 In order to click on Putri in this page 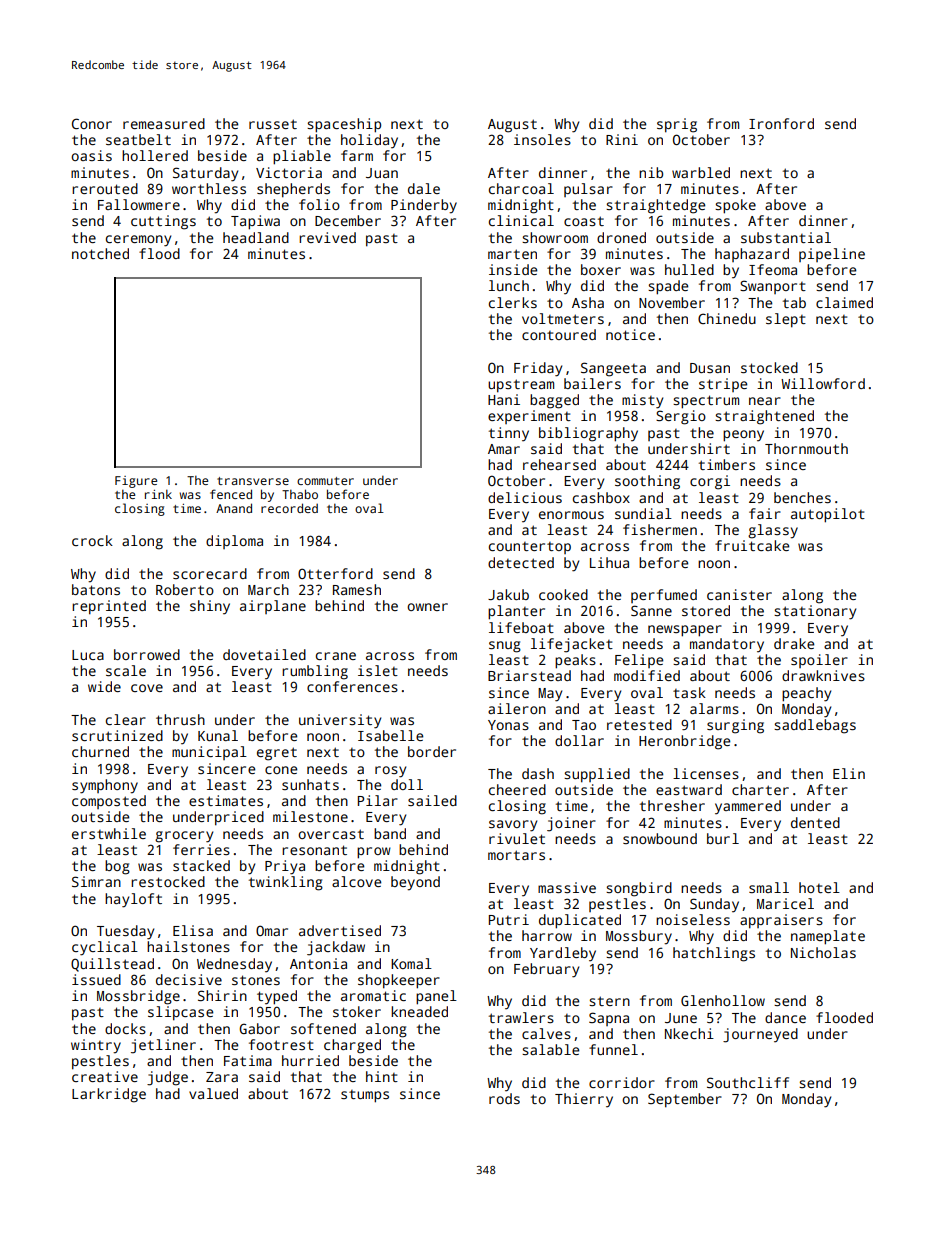, I will do `click(509, 919)`.
